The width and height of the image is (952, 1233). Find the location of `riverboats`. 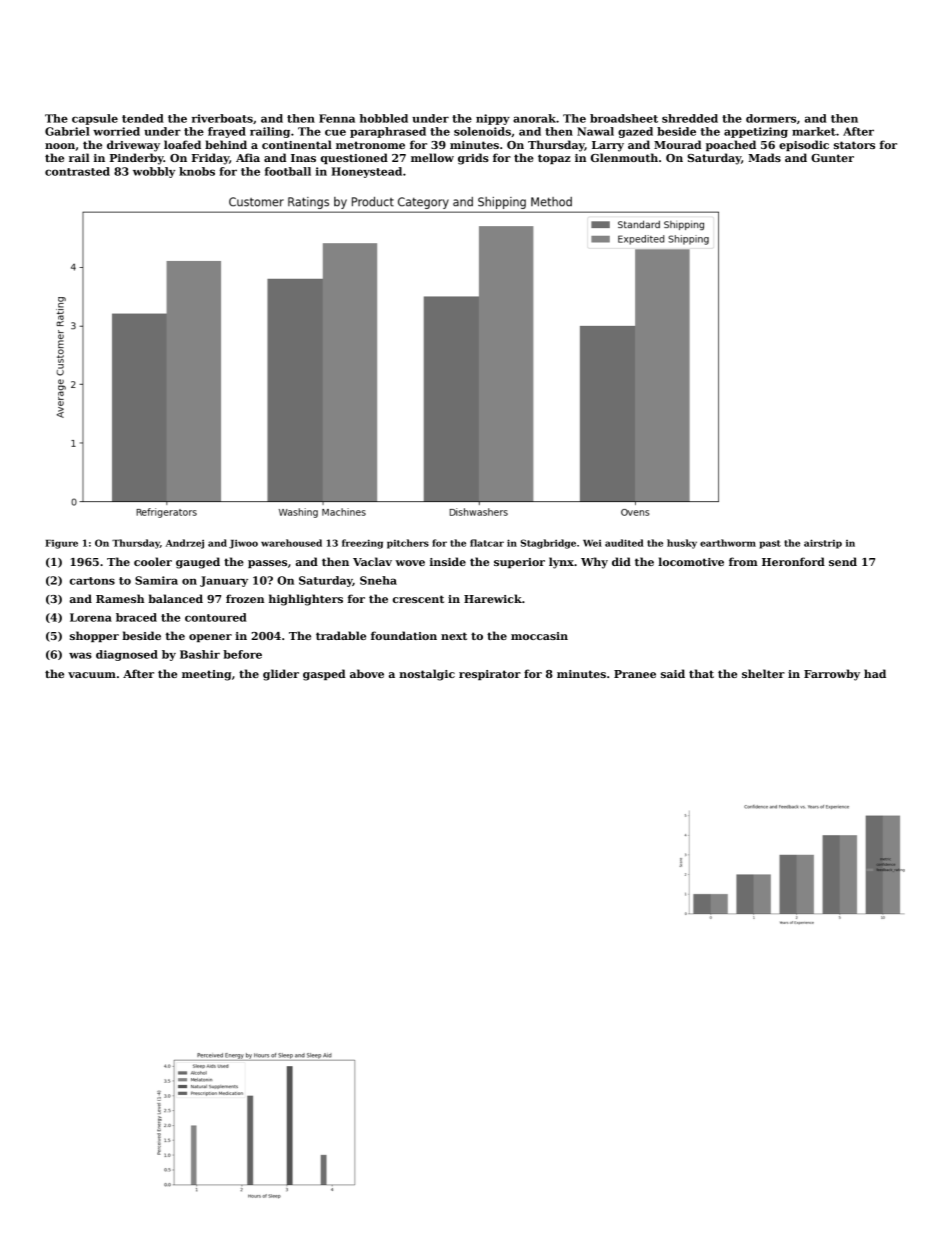

riverboats is located at coordinates (222, 118).
